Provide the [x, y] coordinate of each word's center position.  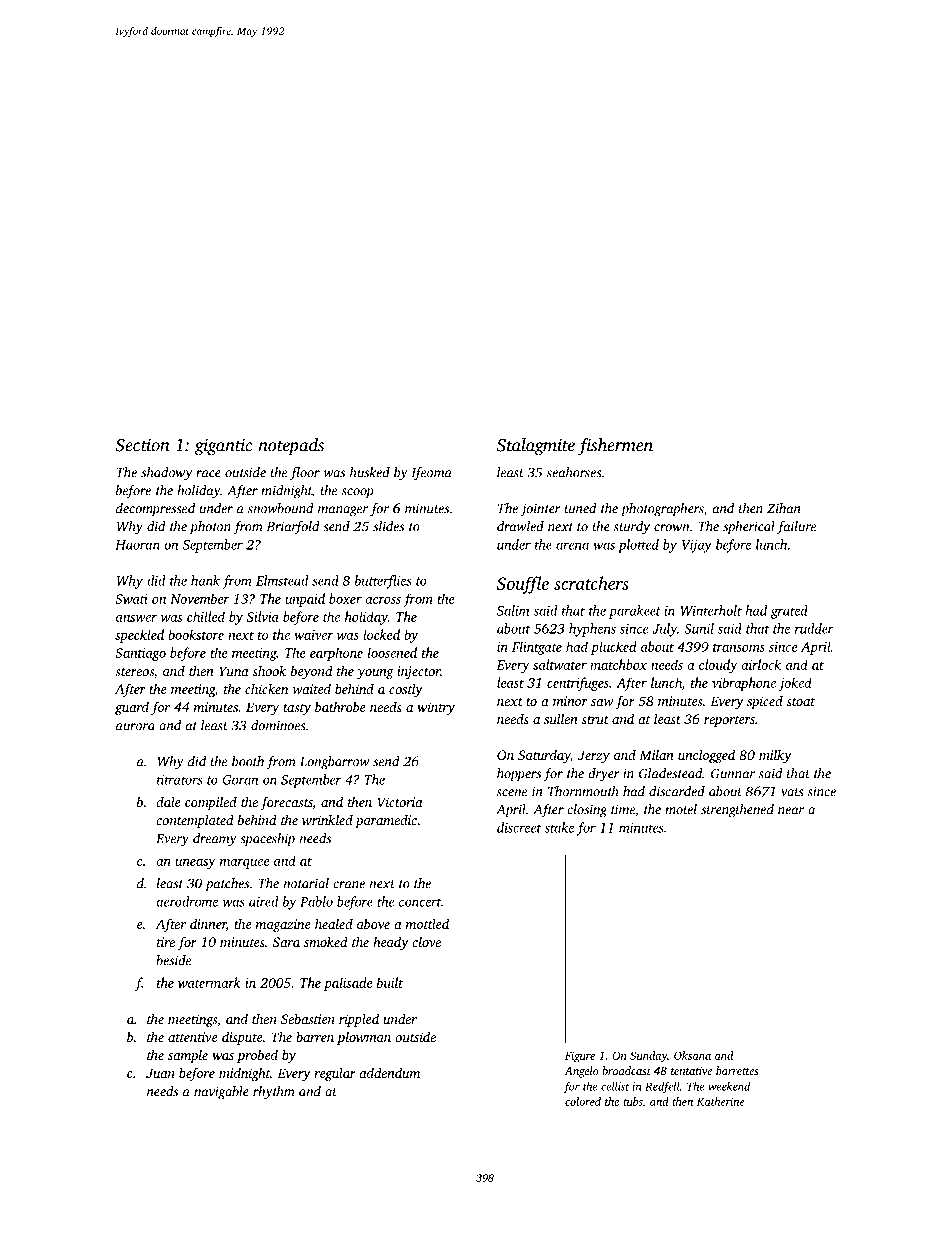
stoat [801, 702]
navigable [221, 1093]
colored [583, 1101]
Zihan [784, 508]
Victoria [400, 802]
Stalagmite [536, 447]
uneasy [195, 864]
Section [142, 445]
